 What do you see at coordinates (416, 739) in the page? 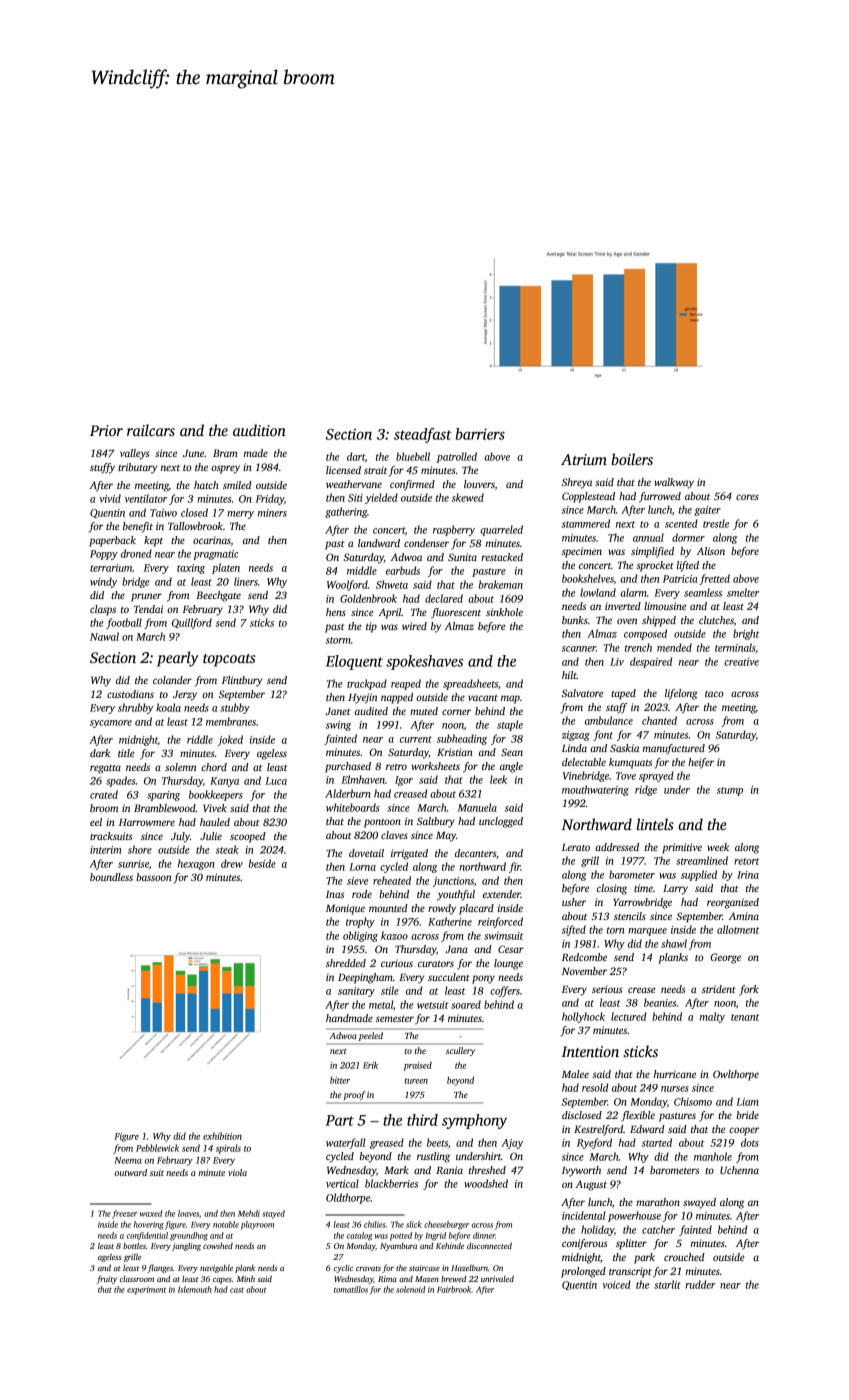
I see `current` at bounding box center [416, 739].
